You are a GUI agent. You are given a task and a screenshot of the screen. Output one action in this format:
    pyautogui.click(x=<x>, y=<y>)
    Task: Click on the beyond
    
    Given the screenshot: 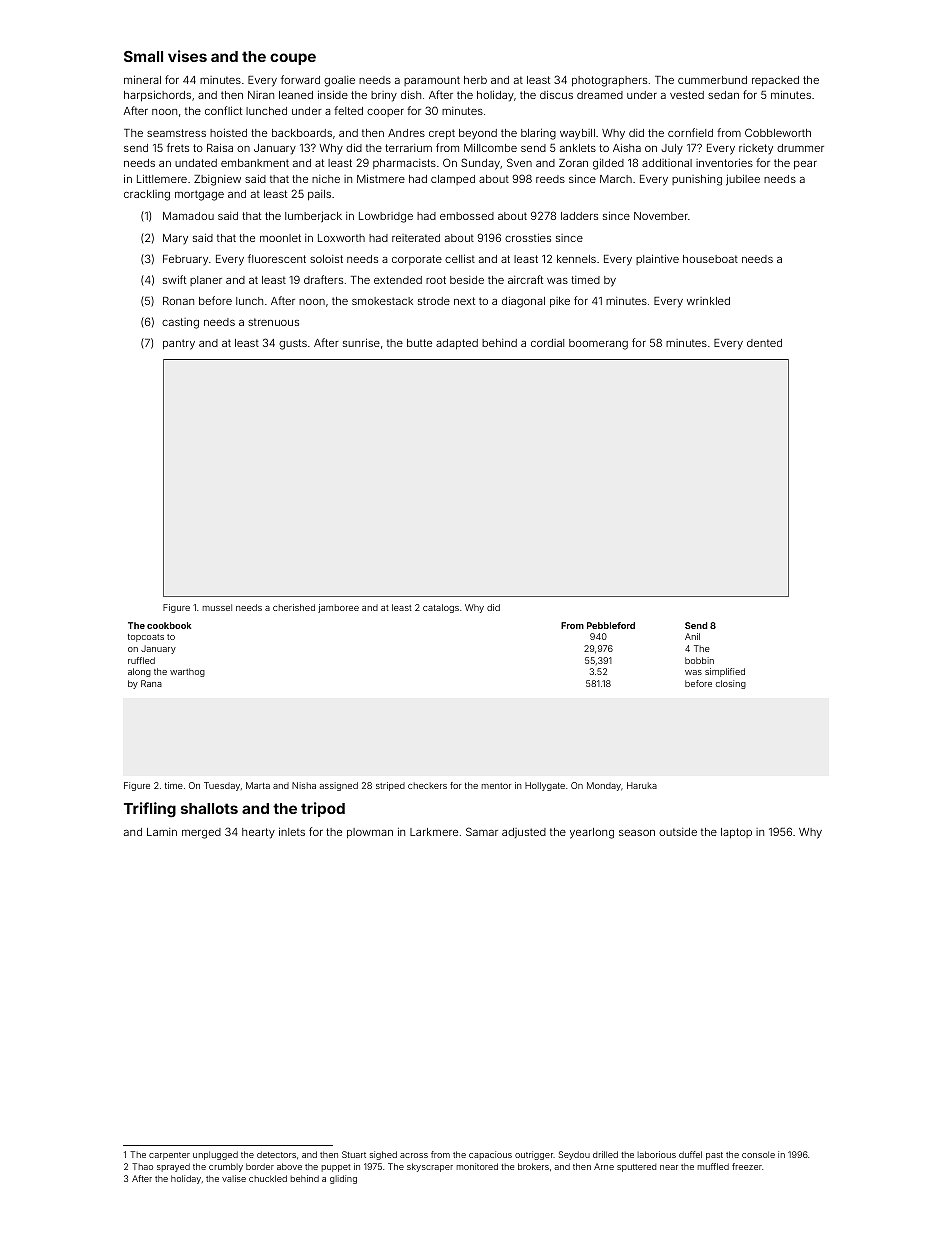 What is the action you would take?
    pyautogui.click(x=478, y=134)
